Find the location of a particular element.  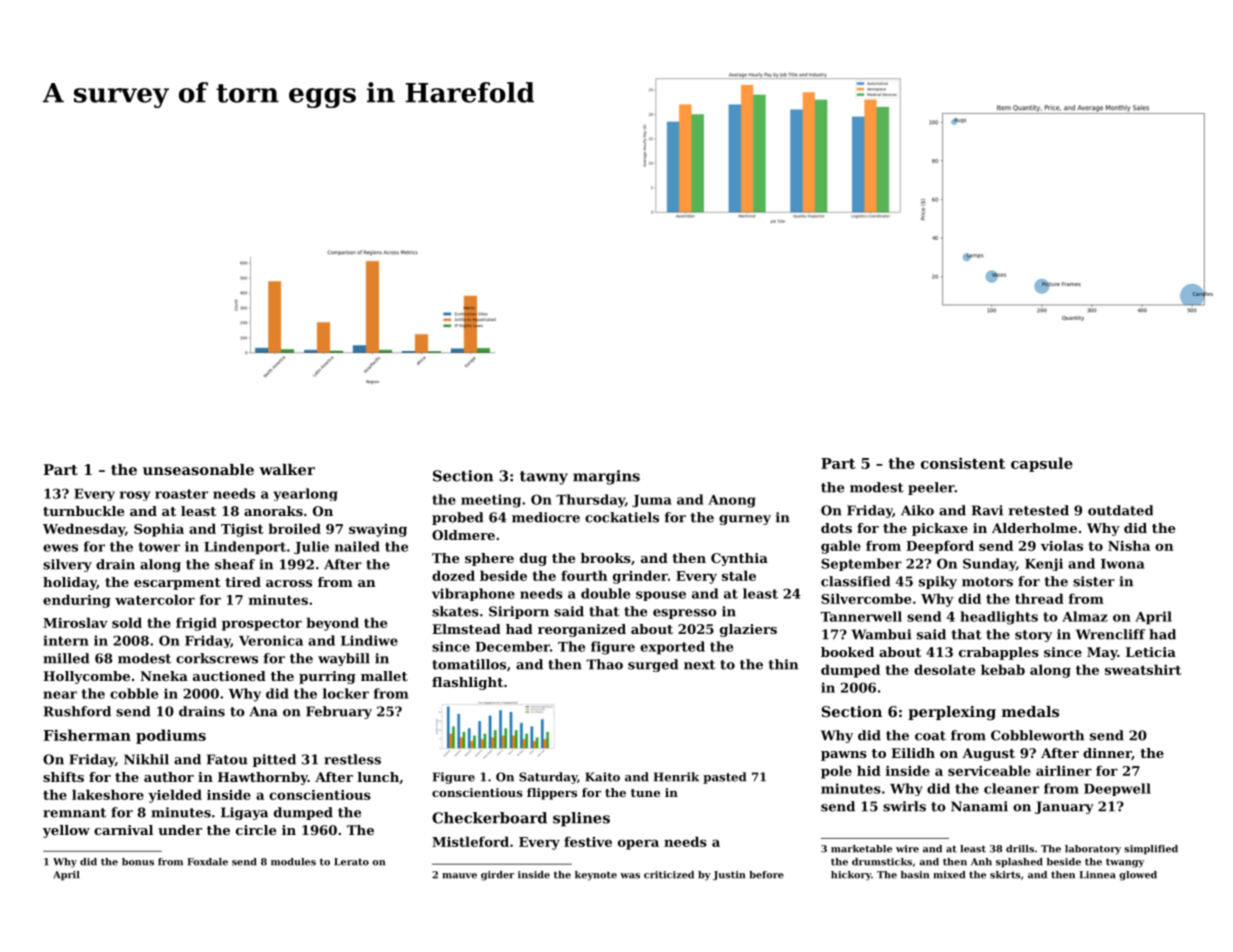

Miroslav is located at coordinates (75, 622).
